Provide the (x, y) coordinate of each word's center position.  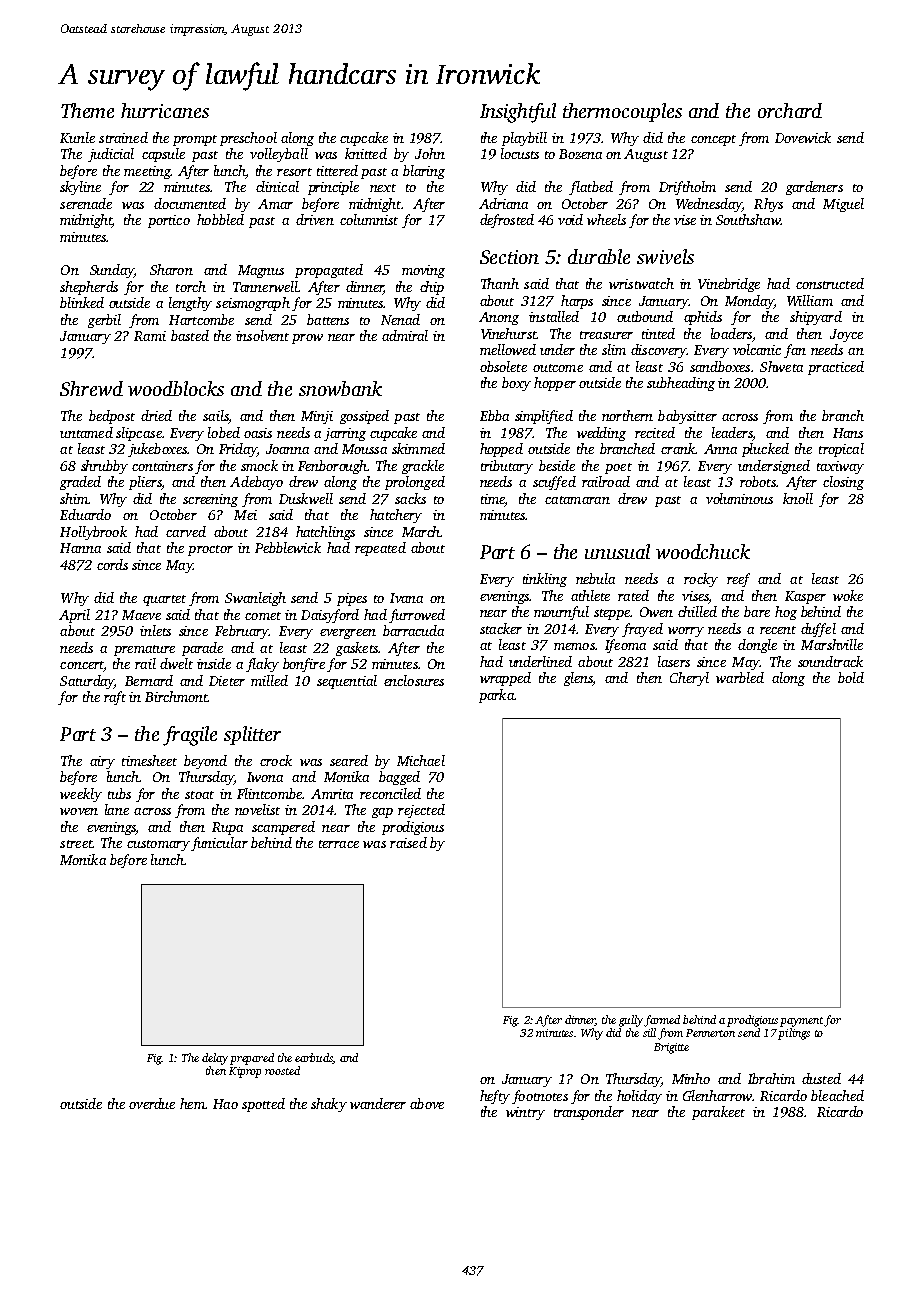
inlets (155, 630)
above (427, 1103)
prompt (195, 140)
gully (631, 1021)
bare (757, 611)
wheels (606, 219)
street (76, 844)
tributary (507, 467)
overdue (152, 1103)
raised (408, 842)
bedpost (112, 417)
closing (843, 483)
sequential (347, 682)
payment (801, 1022)
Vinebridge (729, 285)
